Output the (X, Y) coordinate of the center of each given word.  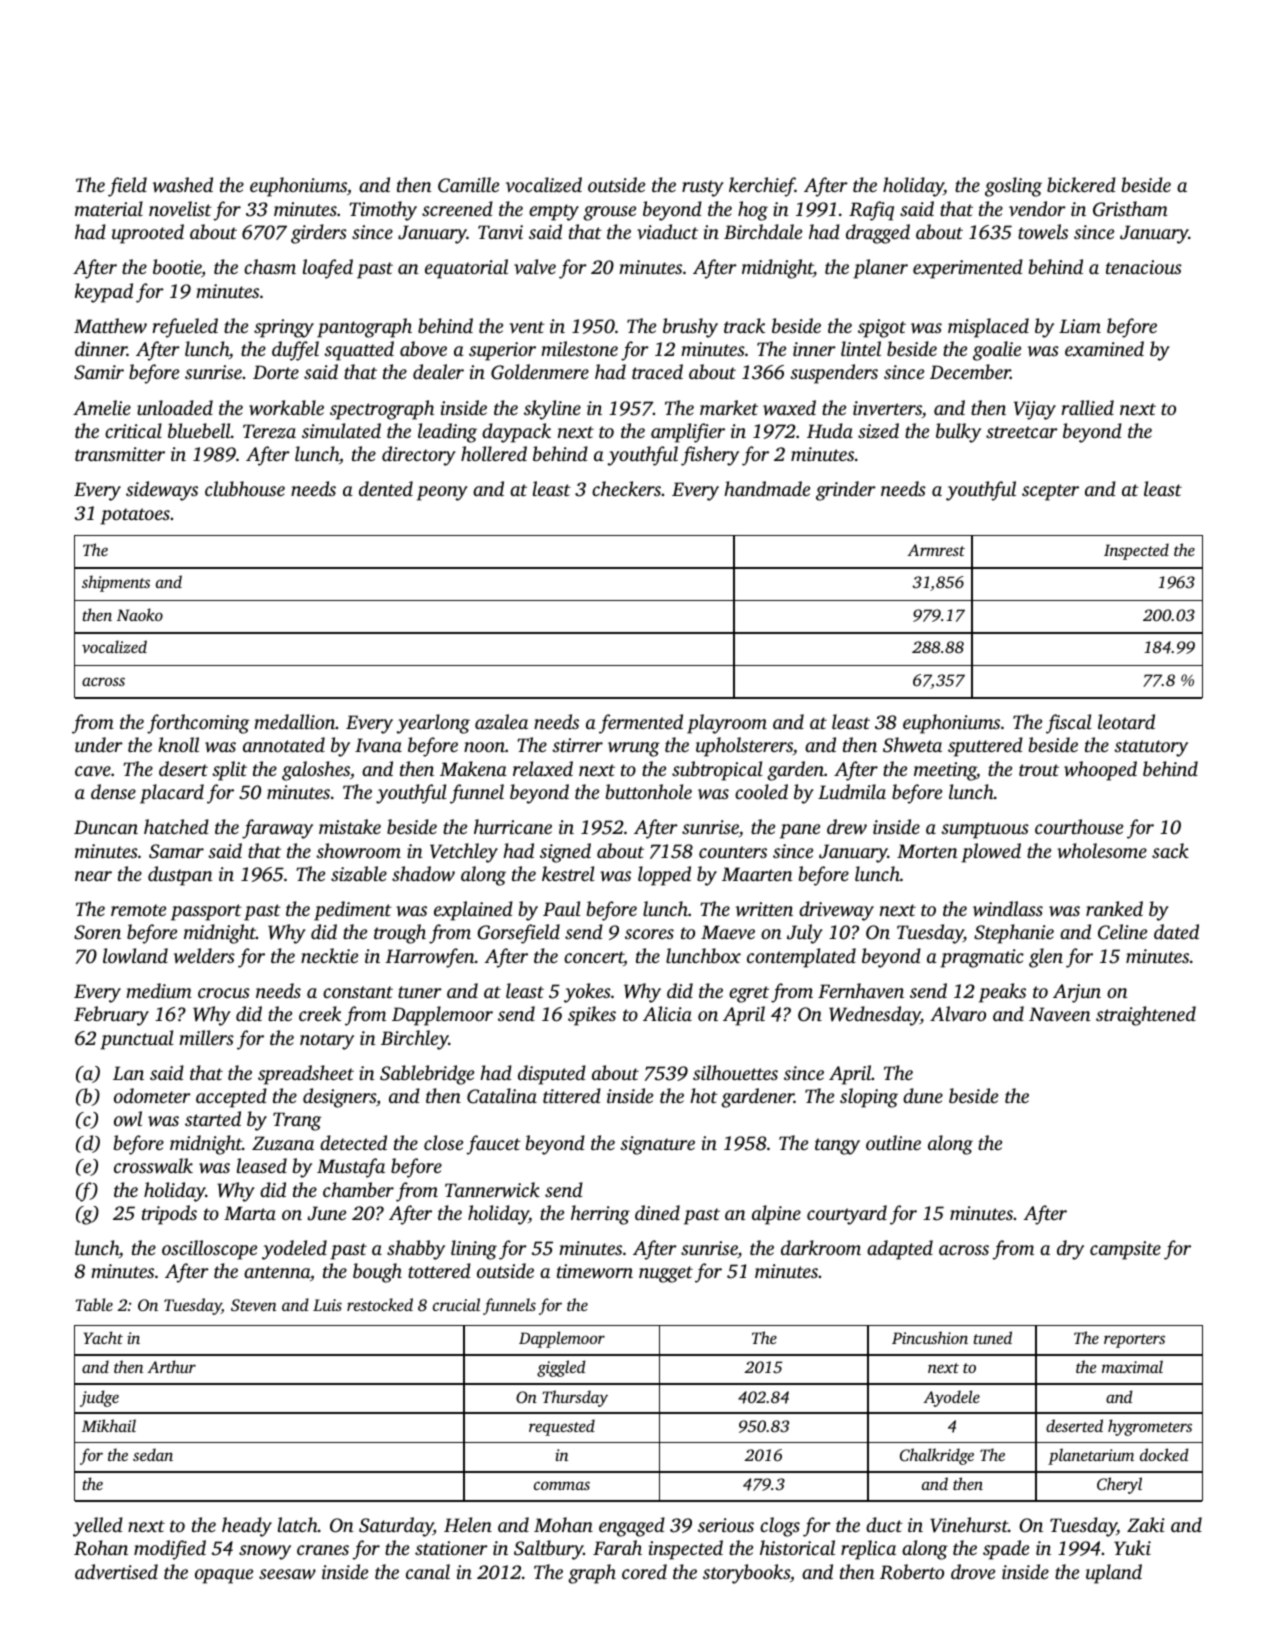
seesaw (287, 1574)
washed (183, 185)
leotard (1126, 721)
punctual (137, 1040)
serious (726, 1525)
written (764, 909)
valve (535, 266)
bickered (1081, 184)
